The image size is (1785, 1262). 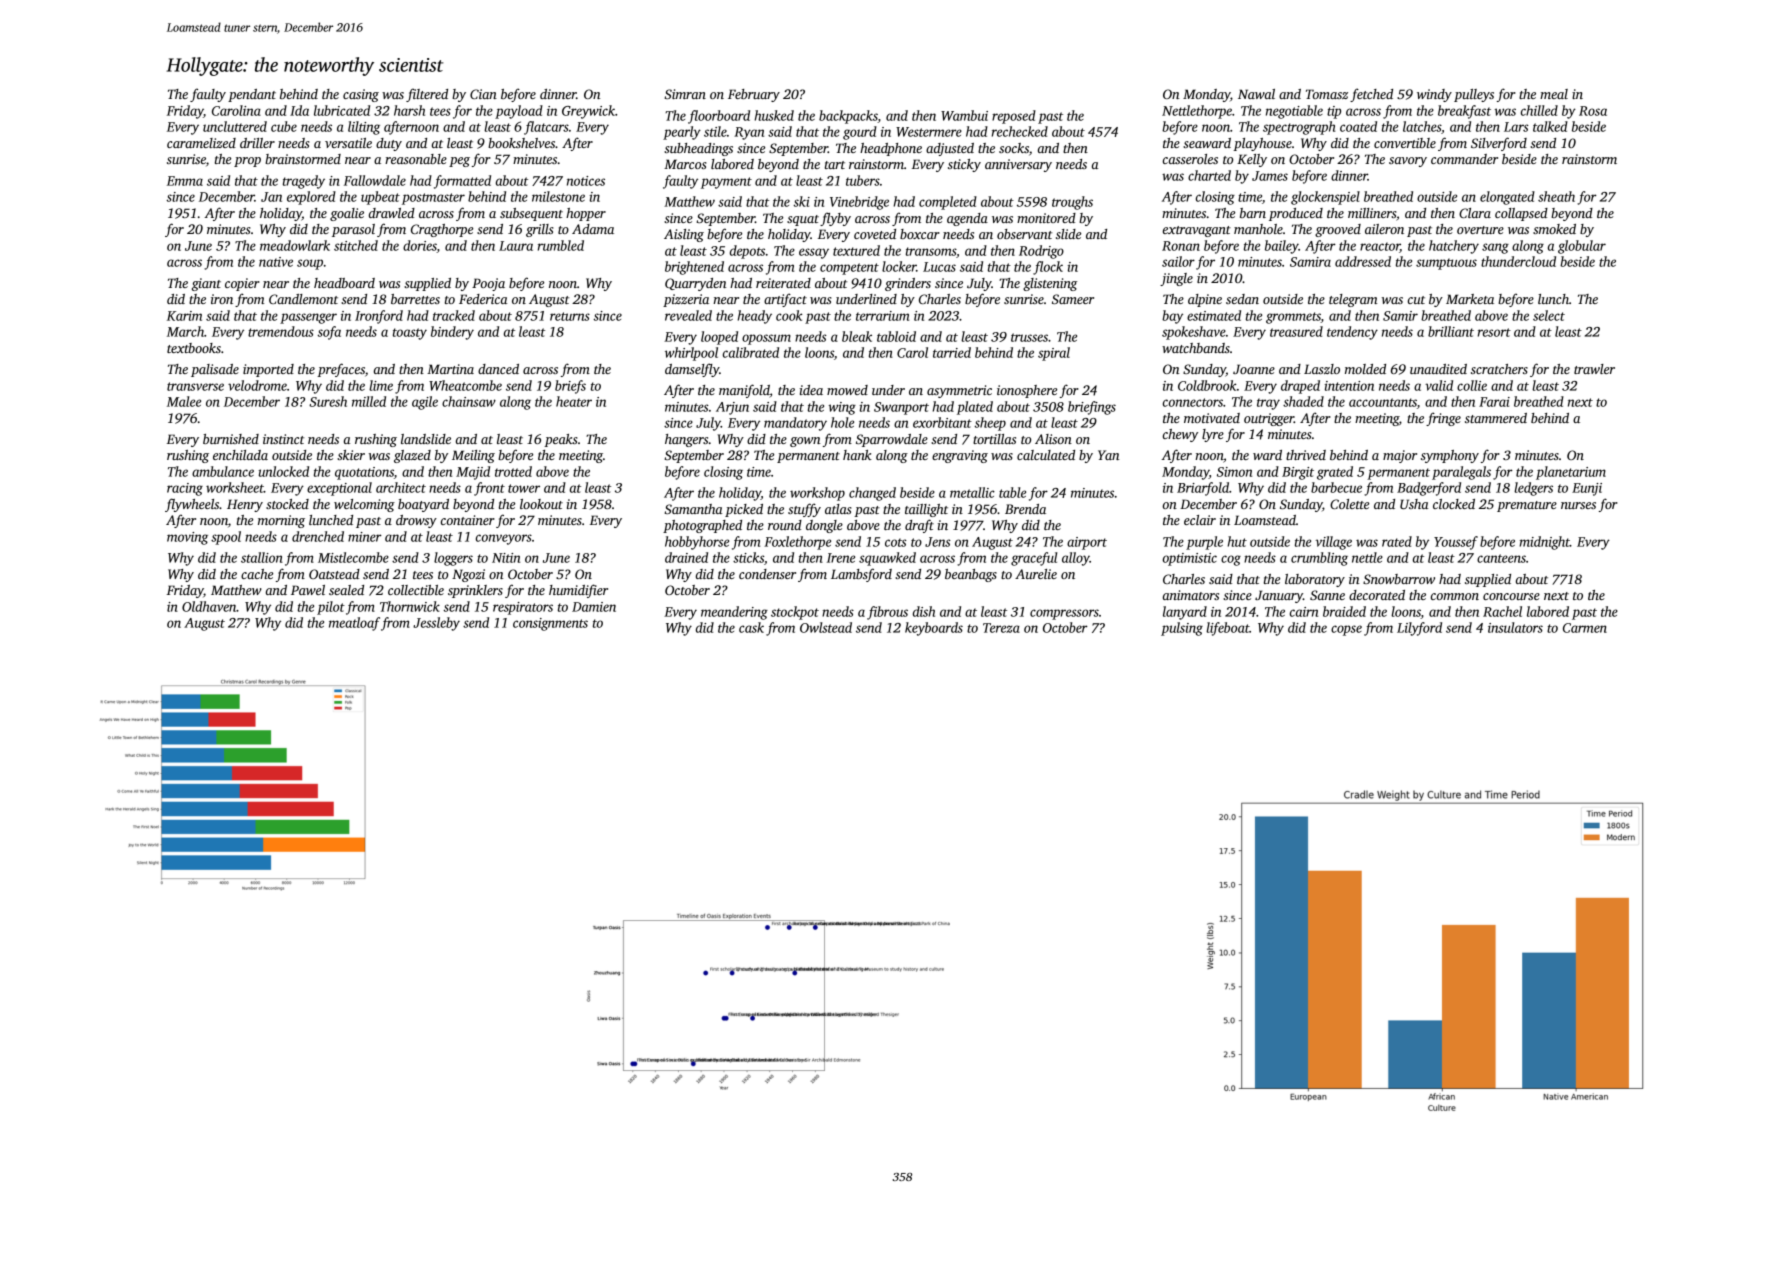 I want to click on caramelized, so click(x=201, y=143).
